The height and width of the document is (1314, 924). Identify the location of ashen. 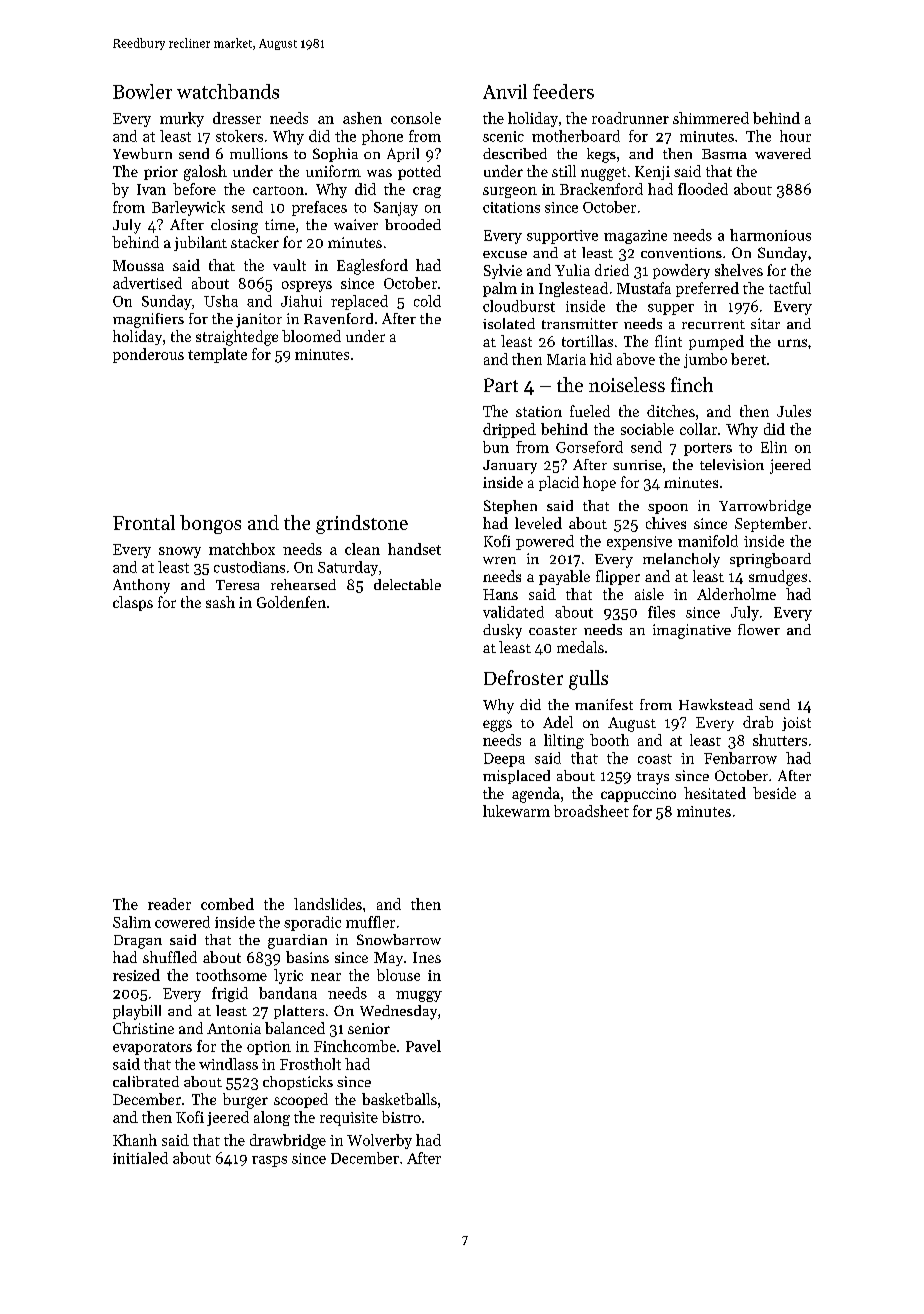
(362, 118).
